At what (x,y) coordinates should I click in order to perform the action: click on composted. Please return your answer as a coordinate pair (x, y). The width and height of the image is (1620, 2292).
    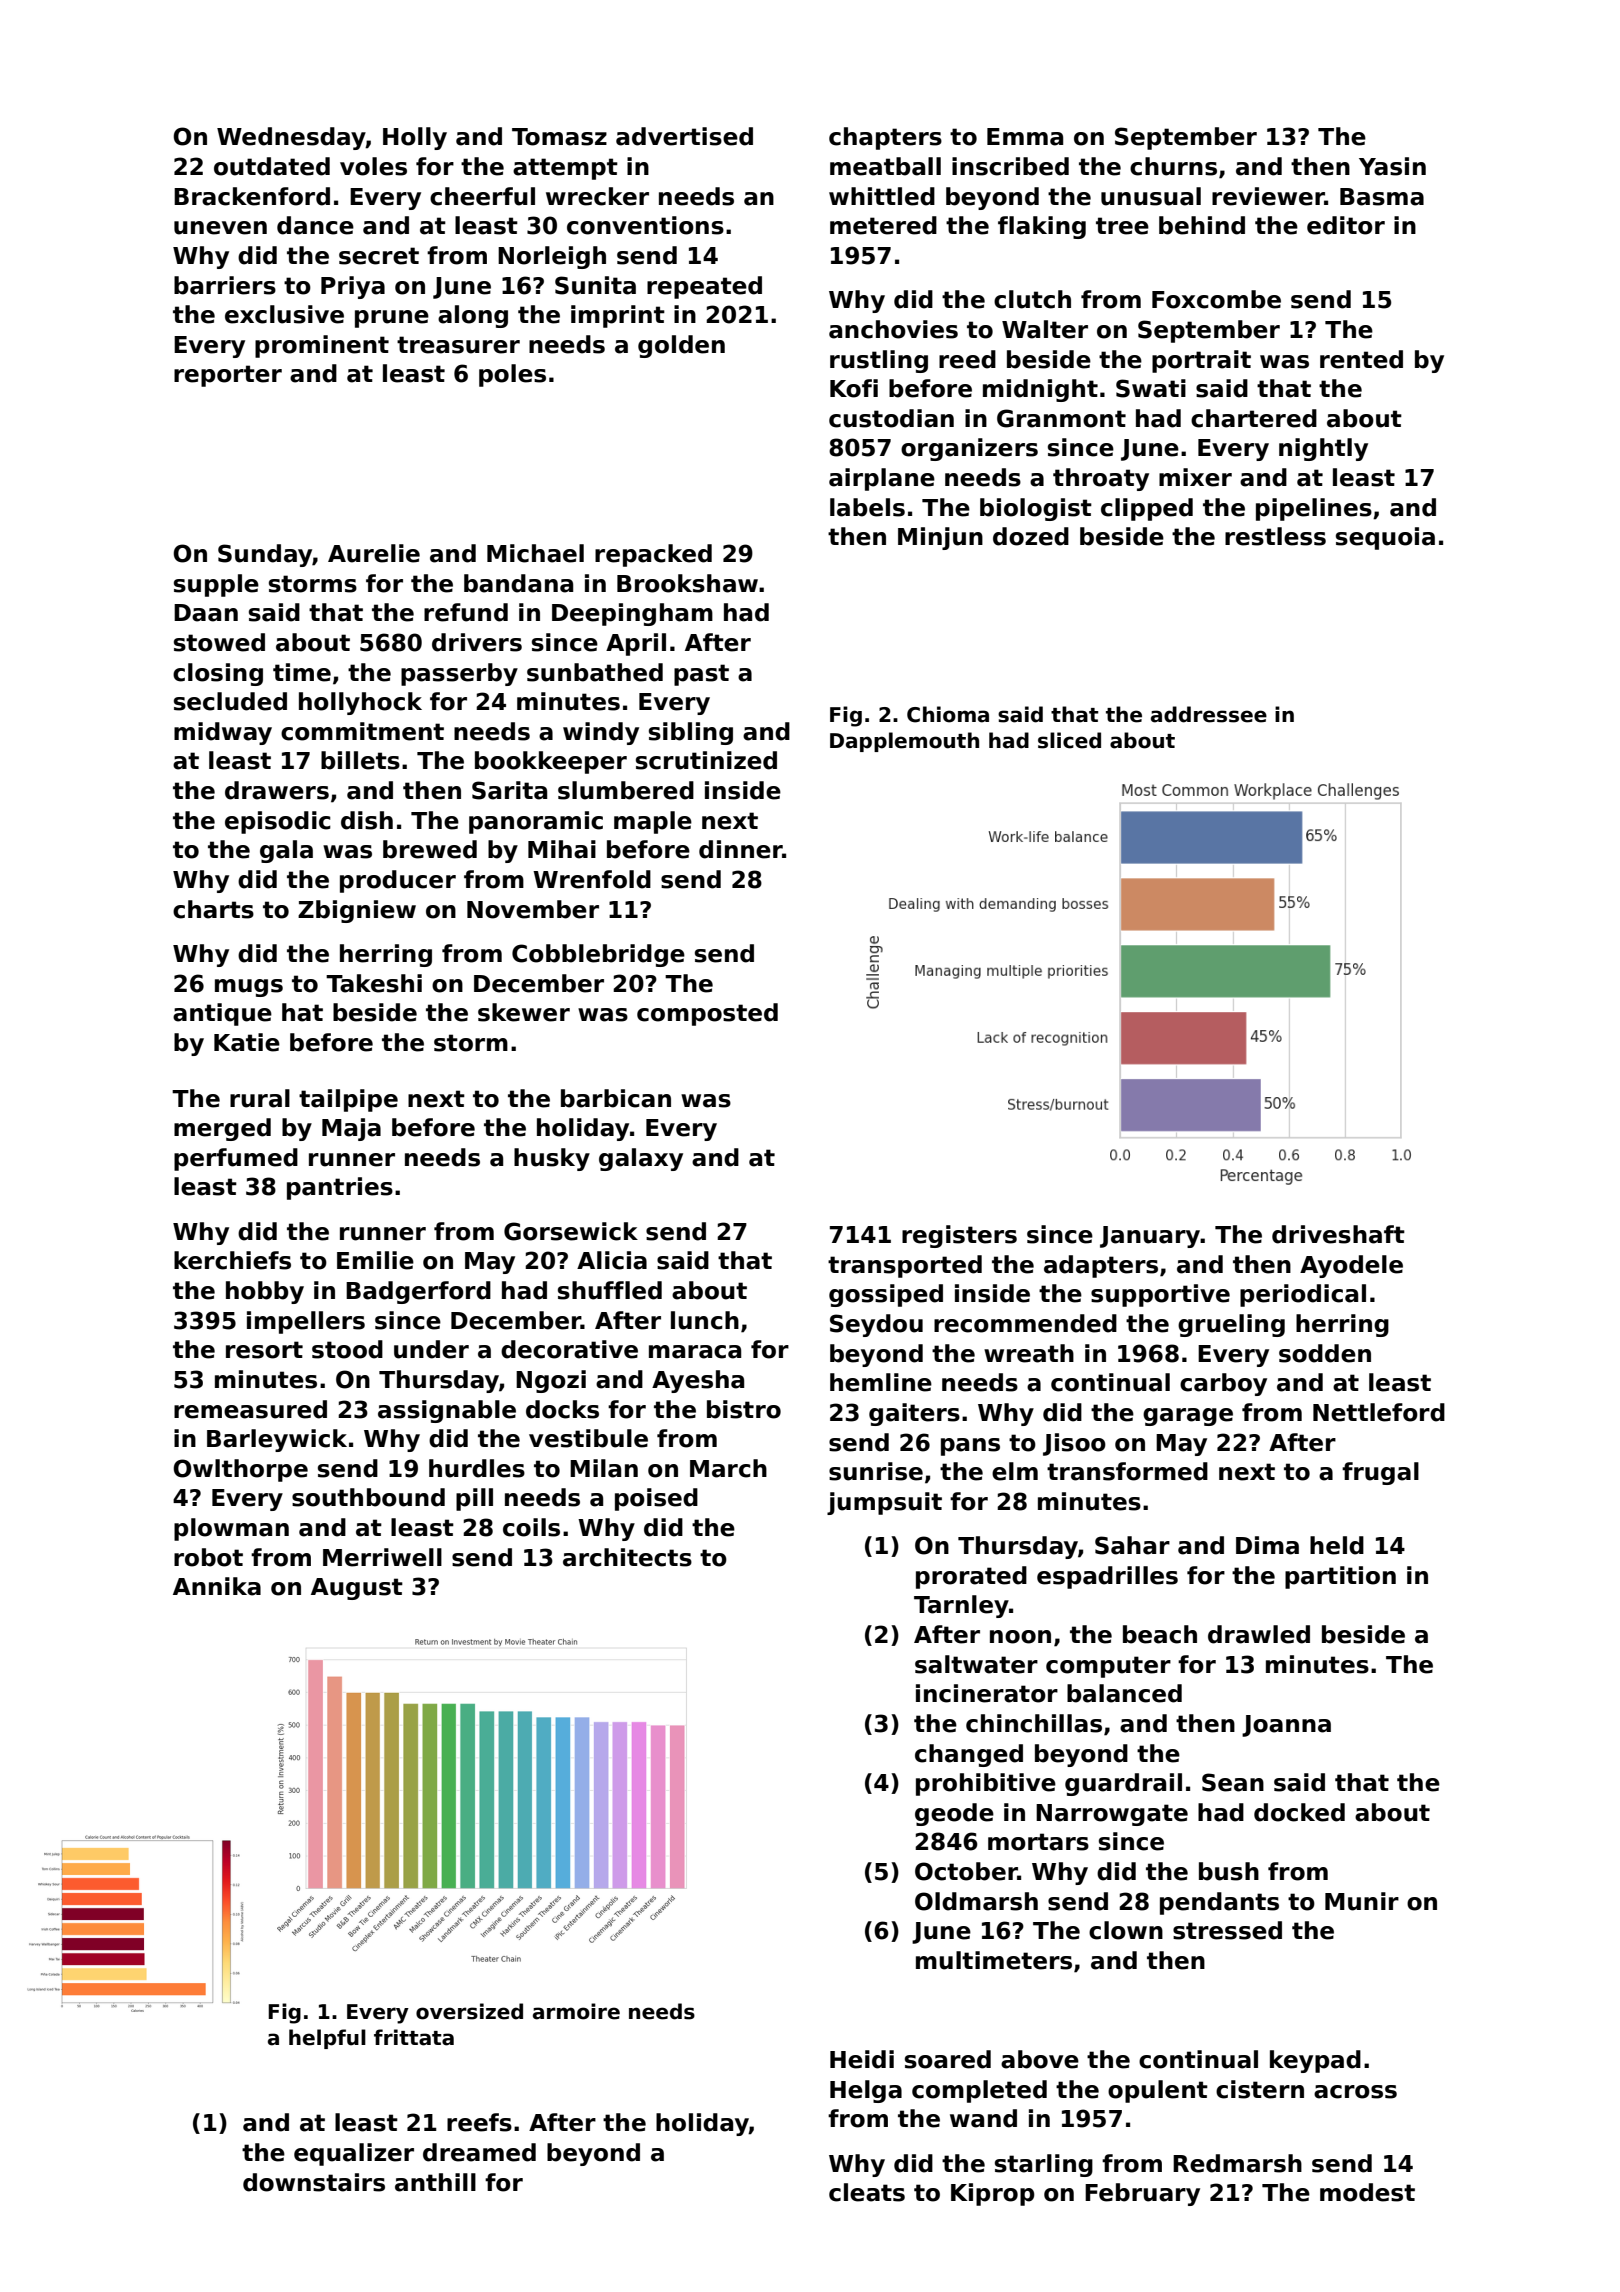
    Looking at the image, I should click on (707, 1014).
